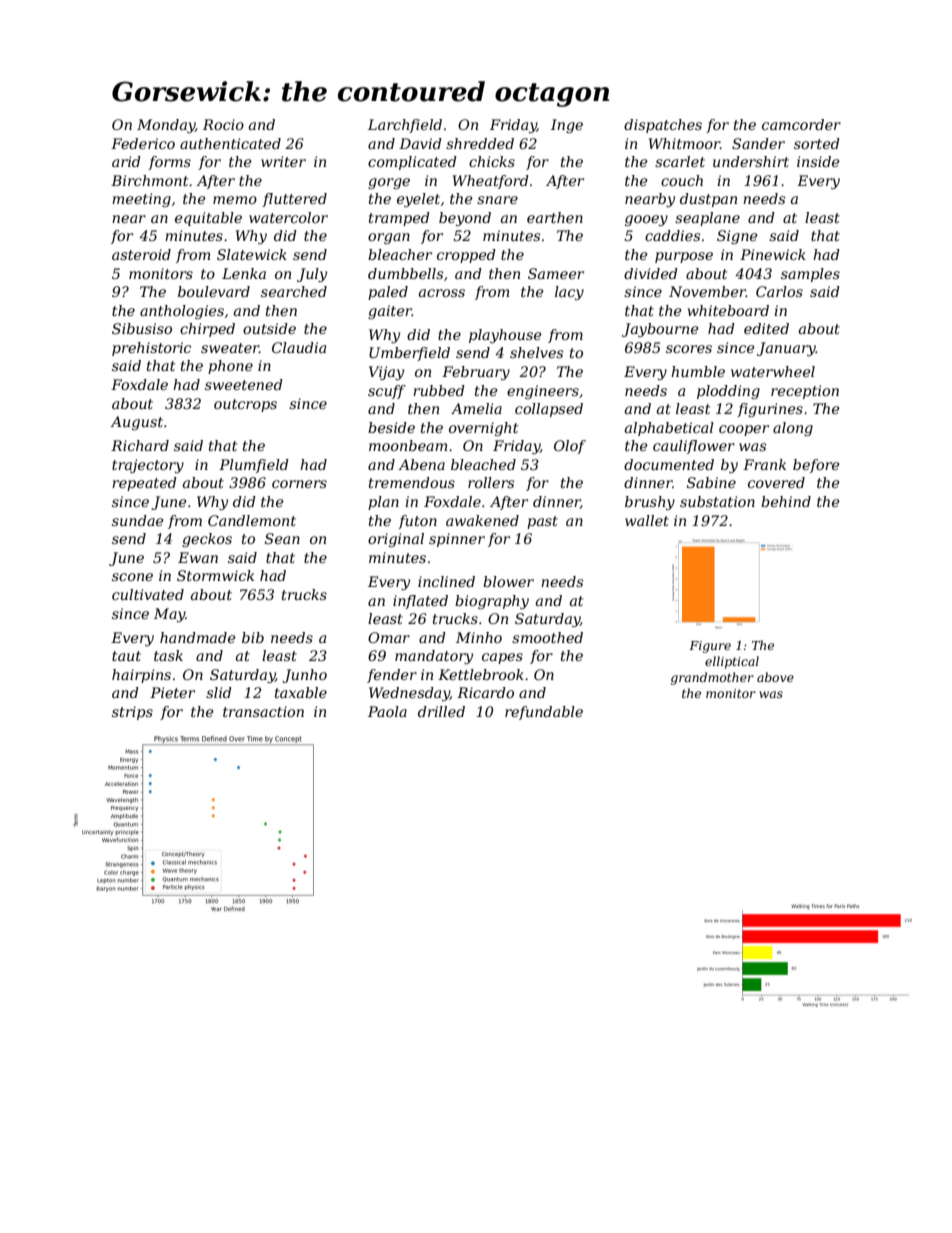 The image size is (952, 1233). What do you see at coordinates (466, 256) in the document?
I see `cropped` at bounding box center [466, 256].
